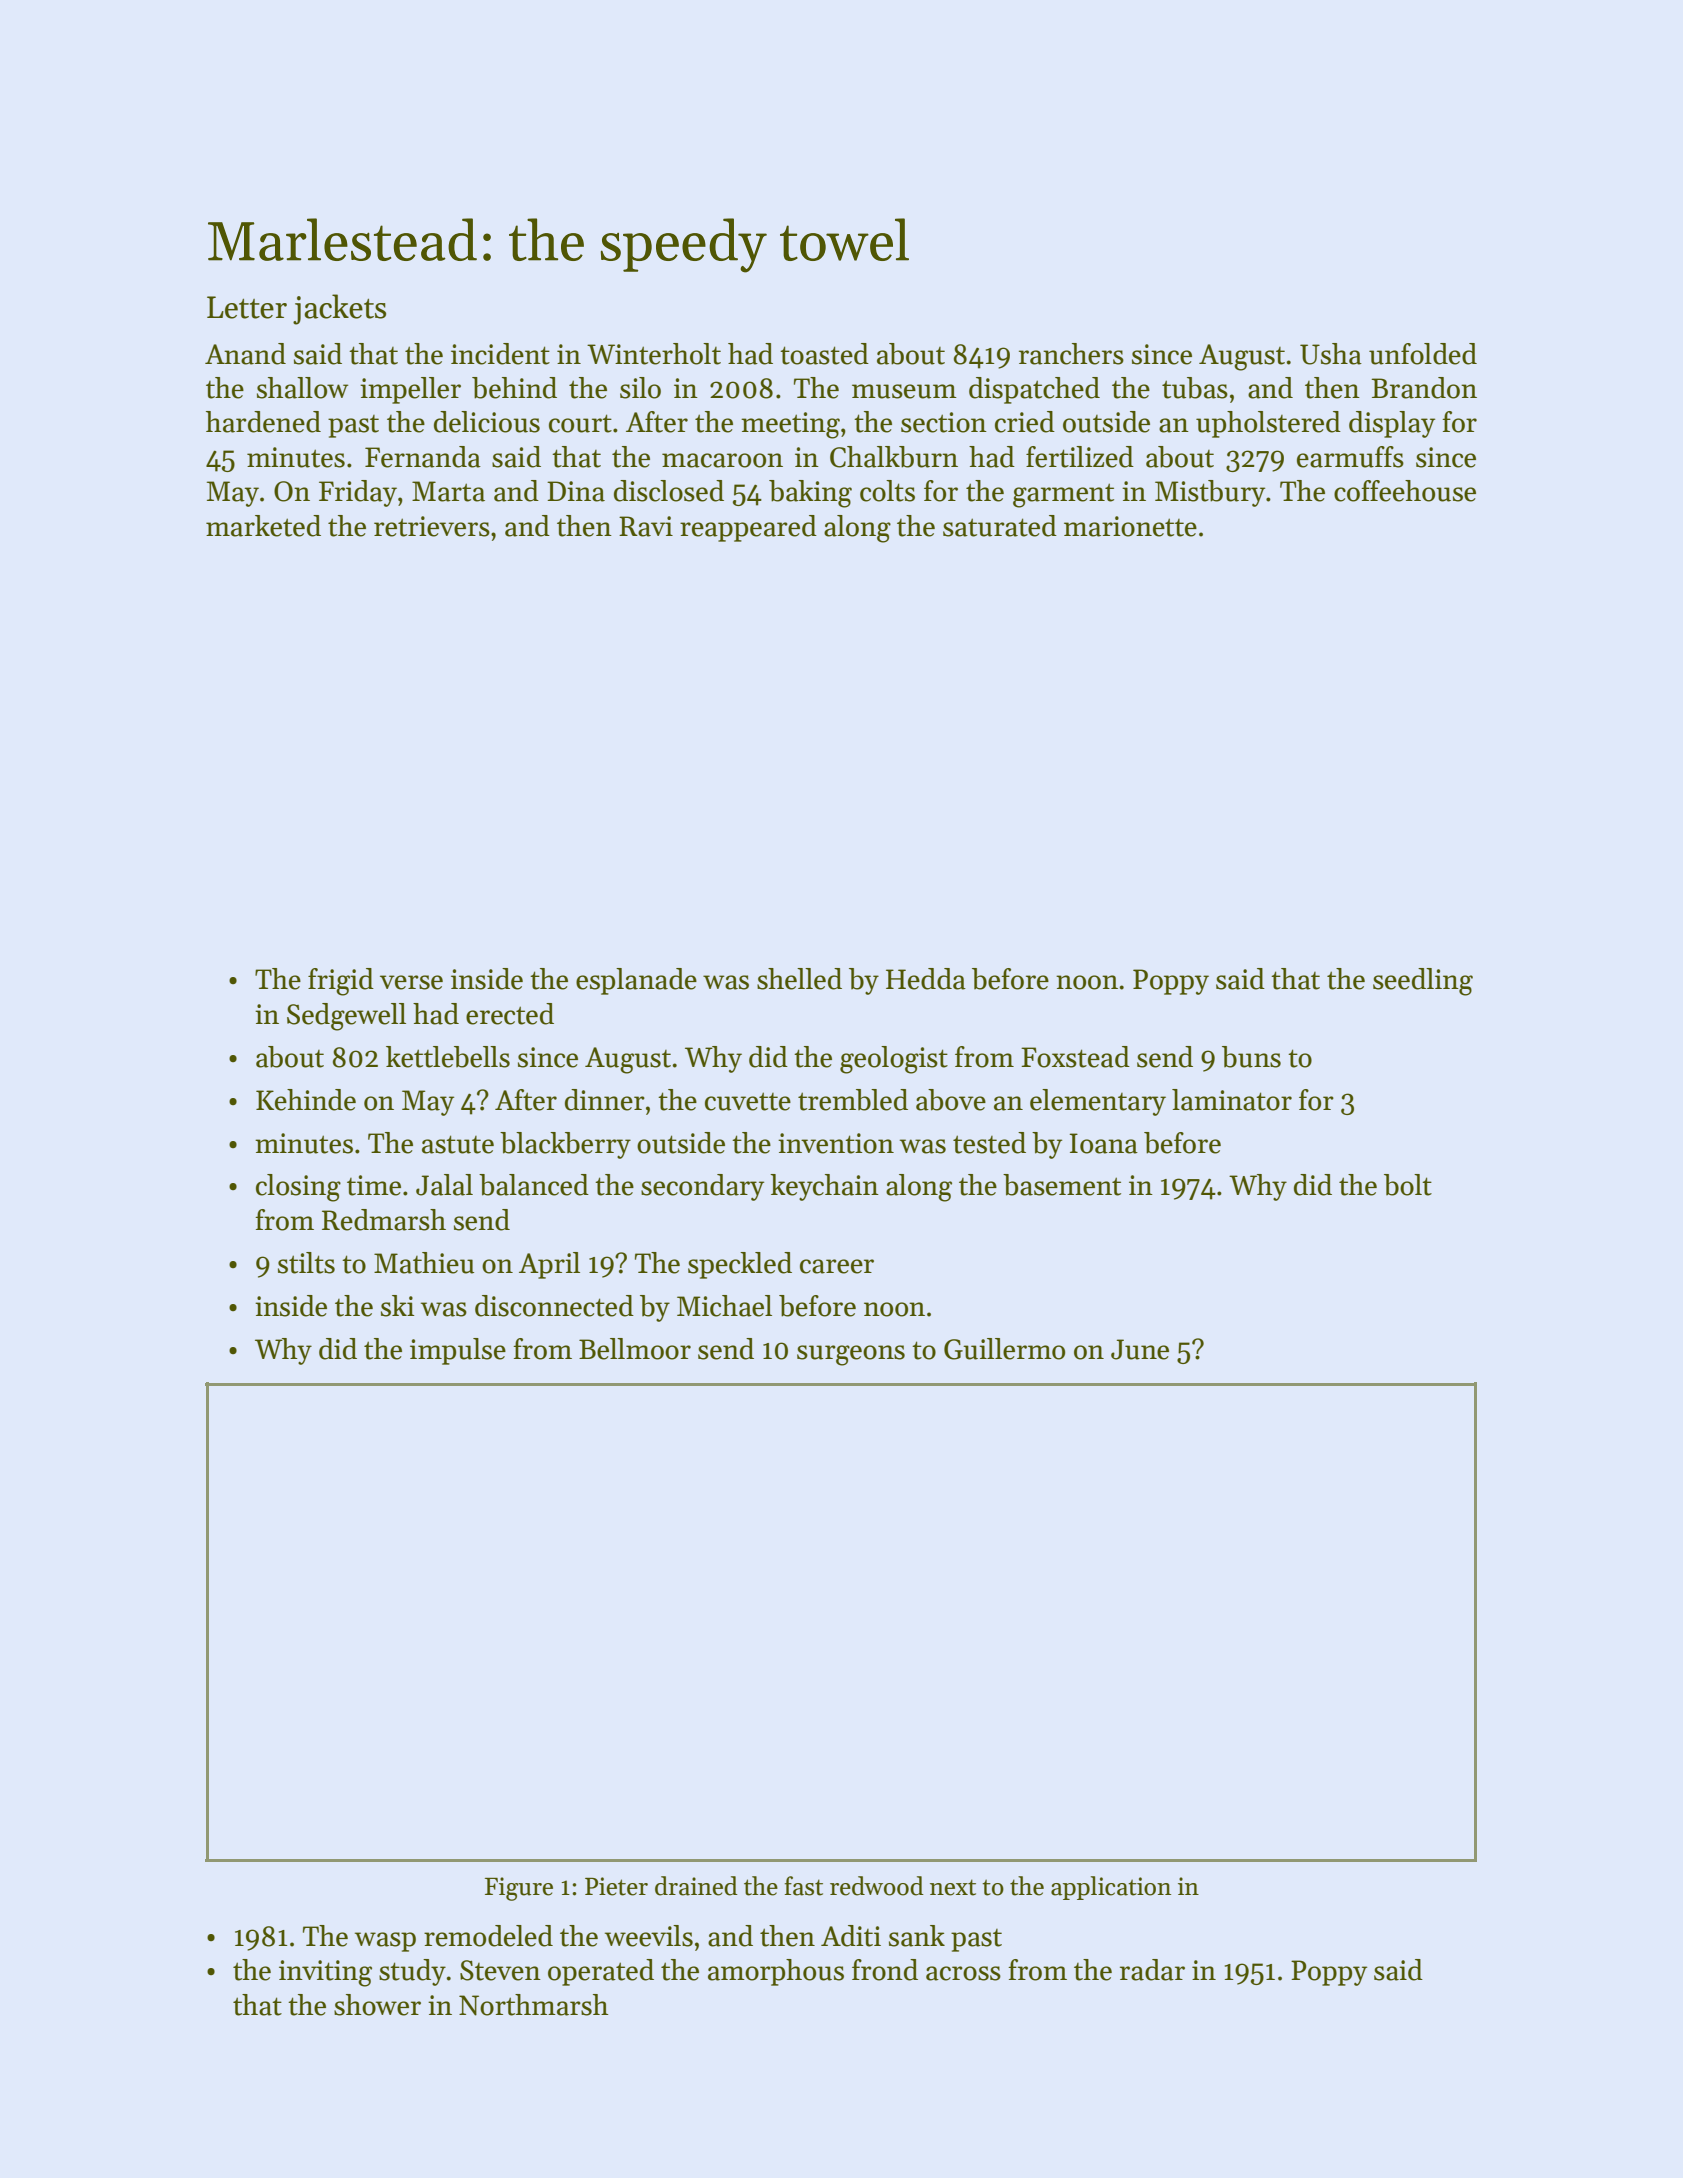 The height and width of the image is (2178, 1683). Describe the element at coordinates (1140, 1349) in the image. I see `June` at that location.
